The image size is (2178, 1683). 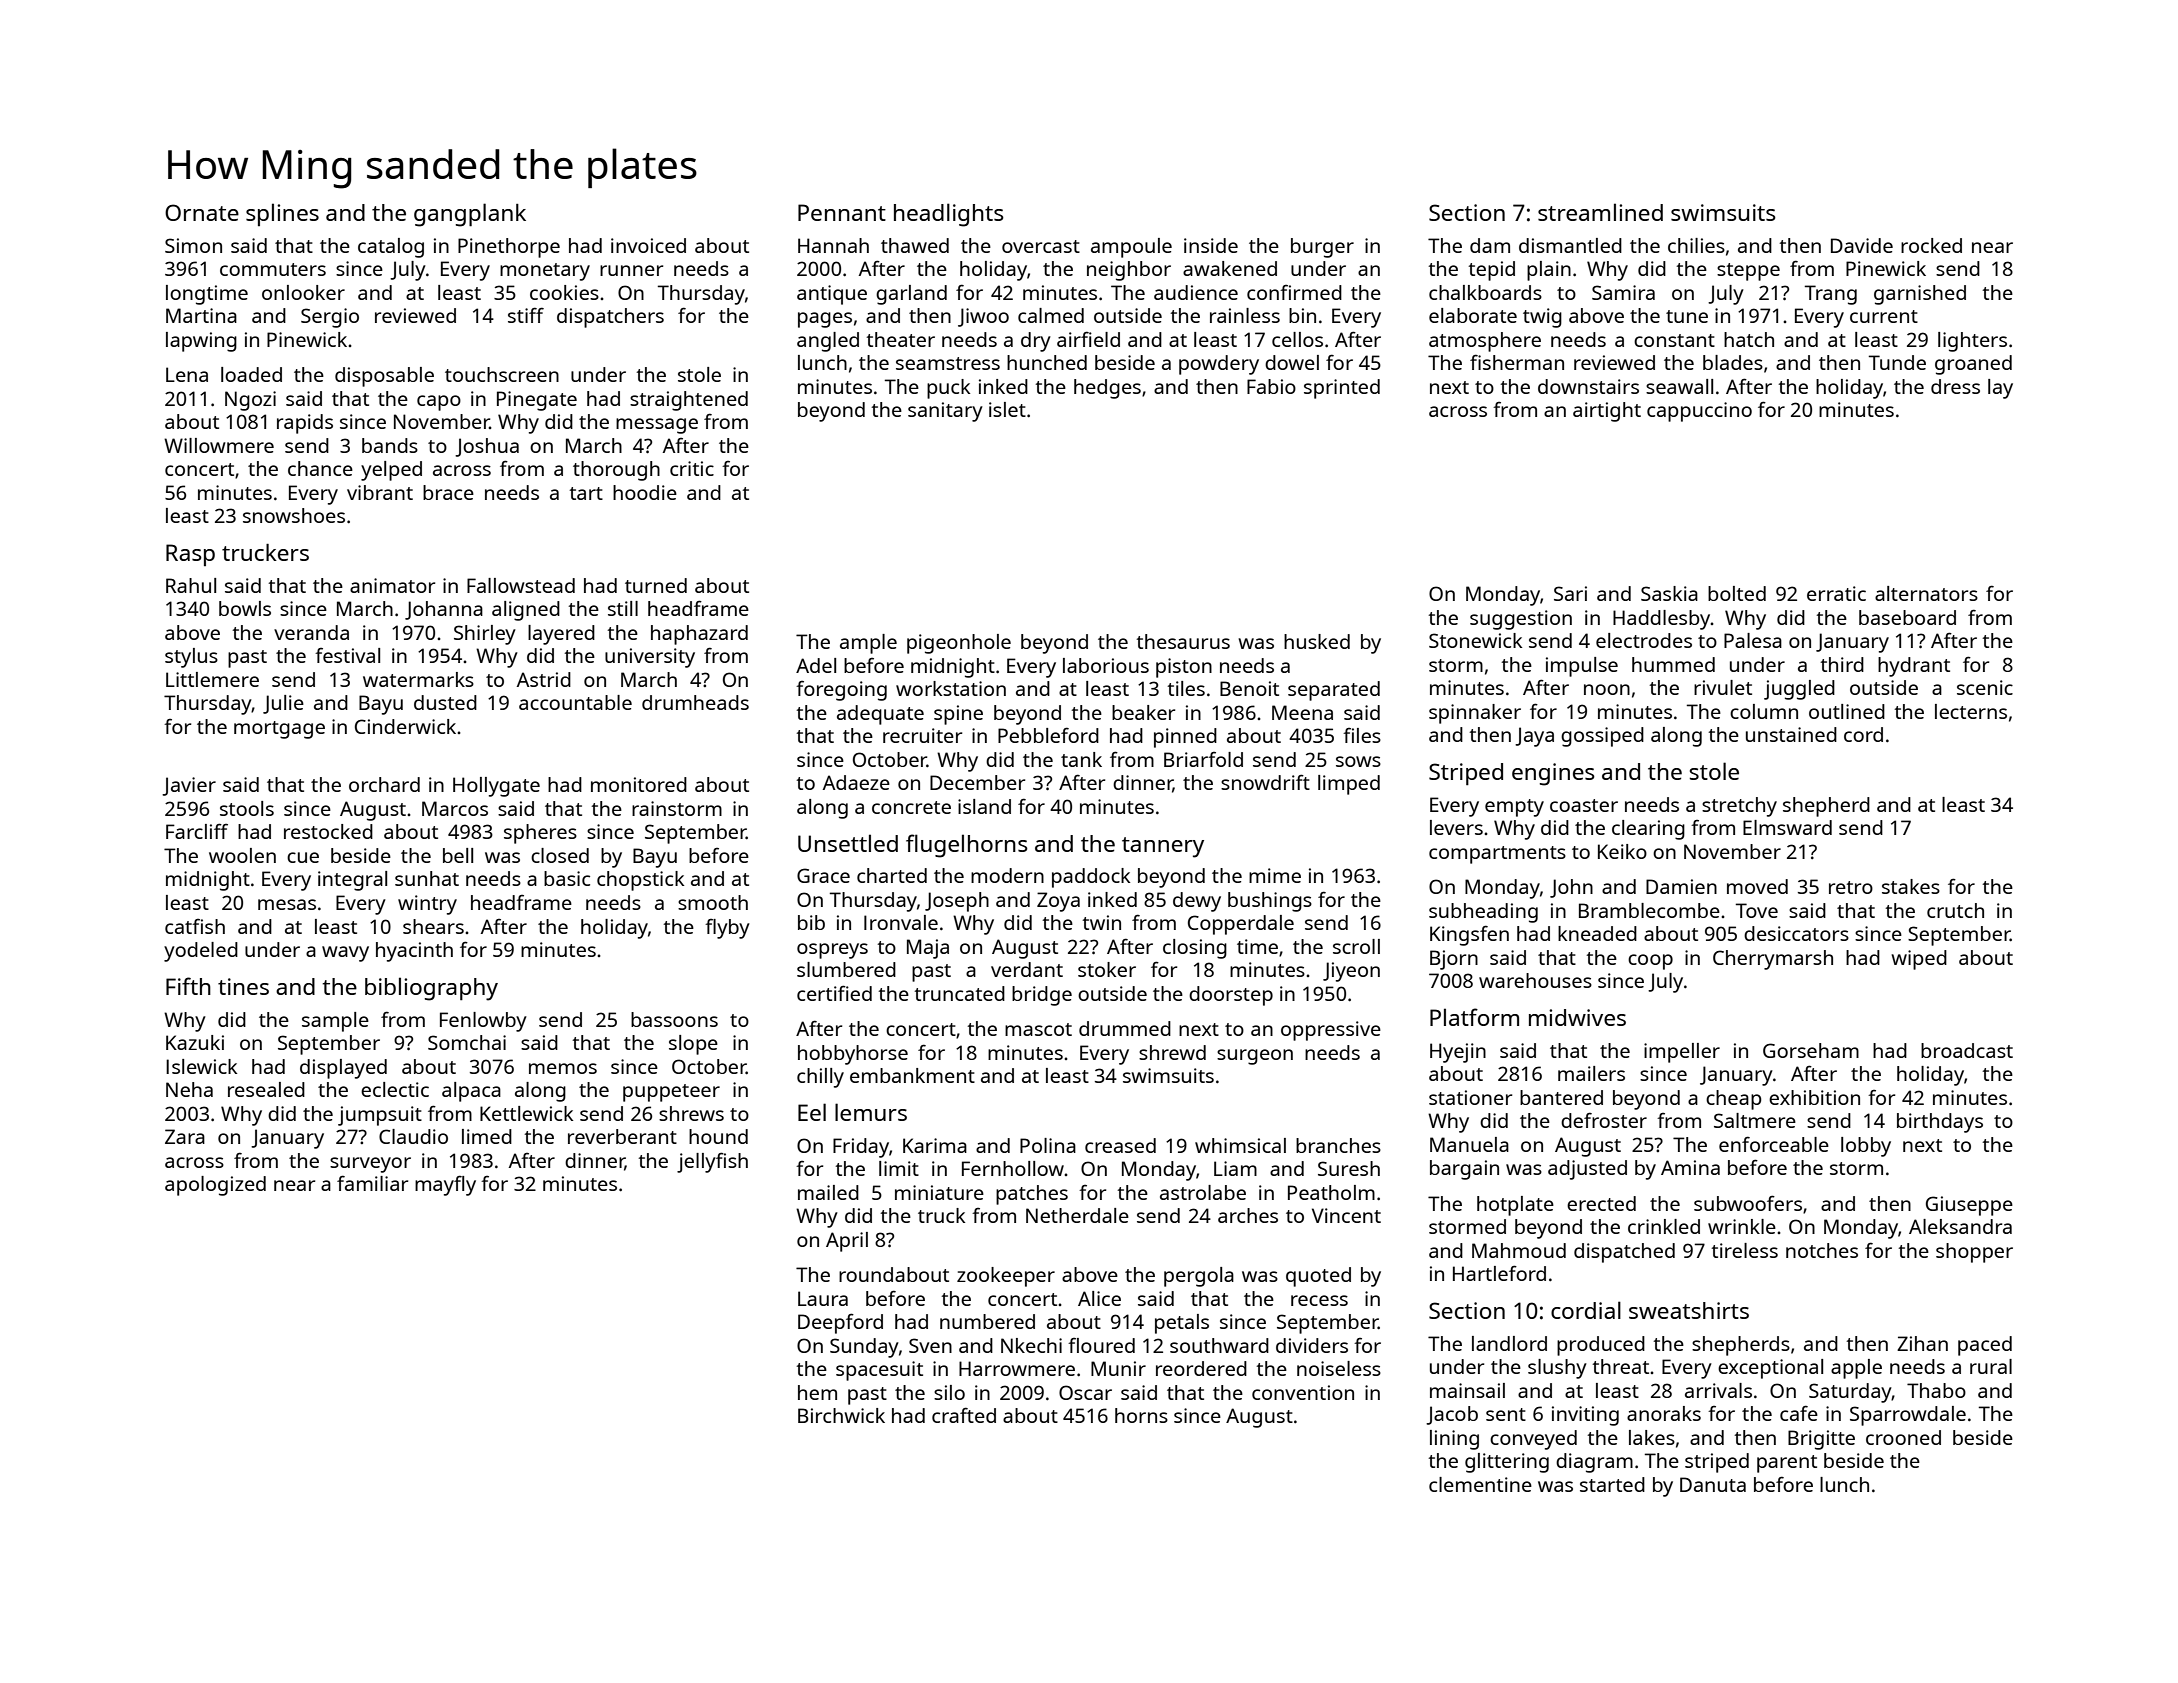 I want to click on inviting, so click(x=1585, y=1416).
